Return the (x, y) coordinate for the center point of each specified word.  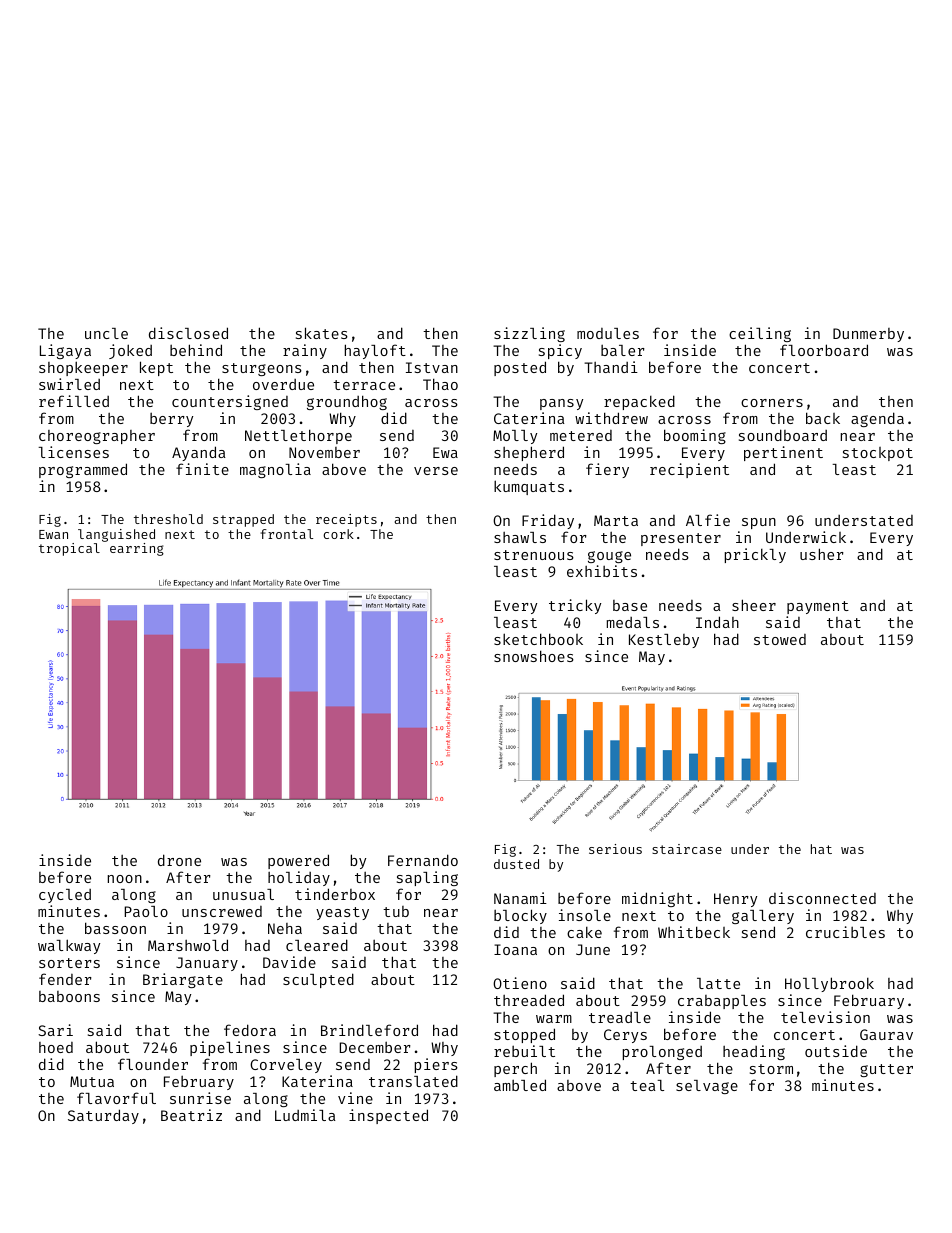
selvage (707, 1087)
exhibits (602, 571)
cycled (65, 896)
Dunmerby (868, 335)
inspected (388, 1116)
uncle (106, 333)
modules (608, 333)
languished (116, 535)
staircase (687, 849)
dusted (516, 864)
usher (822, 554)
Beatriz (191, 1115)
